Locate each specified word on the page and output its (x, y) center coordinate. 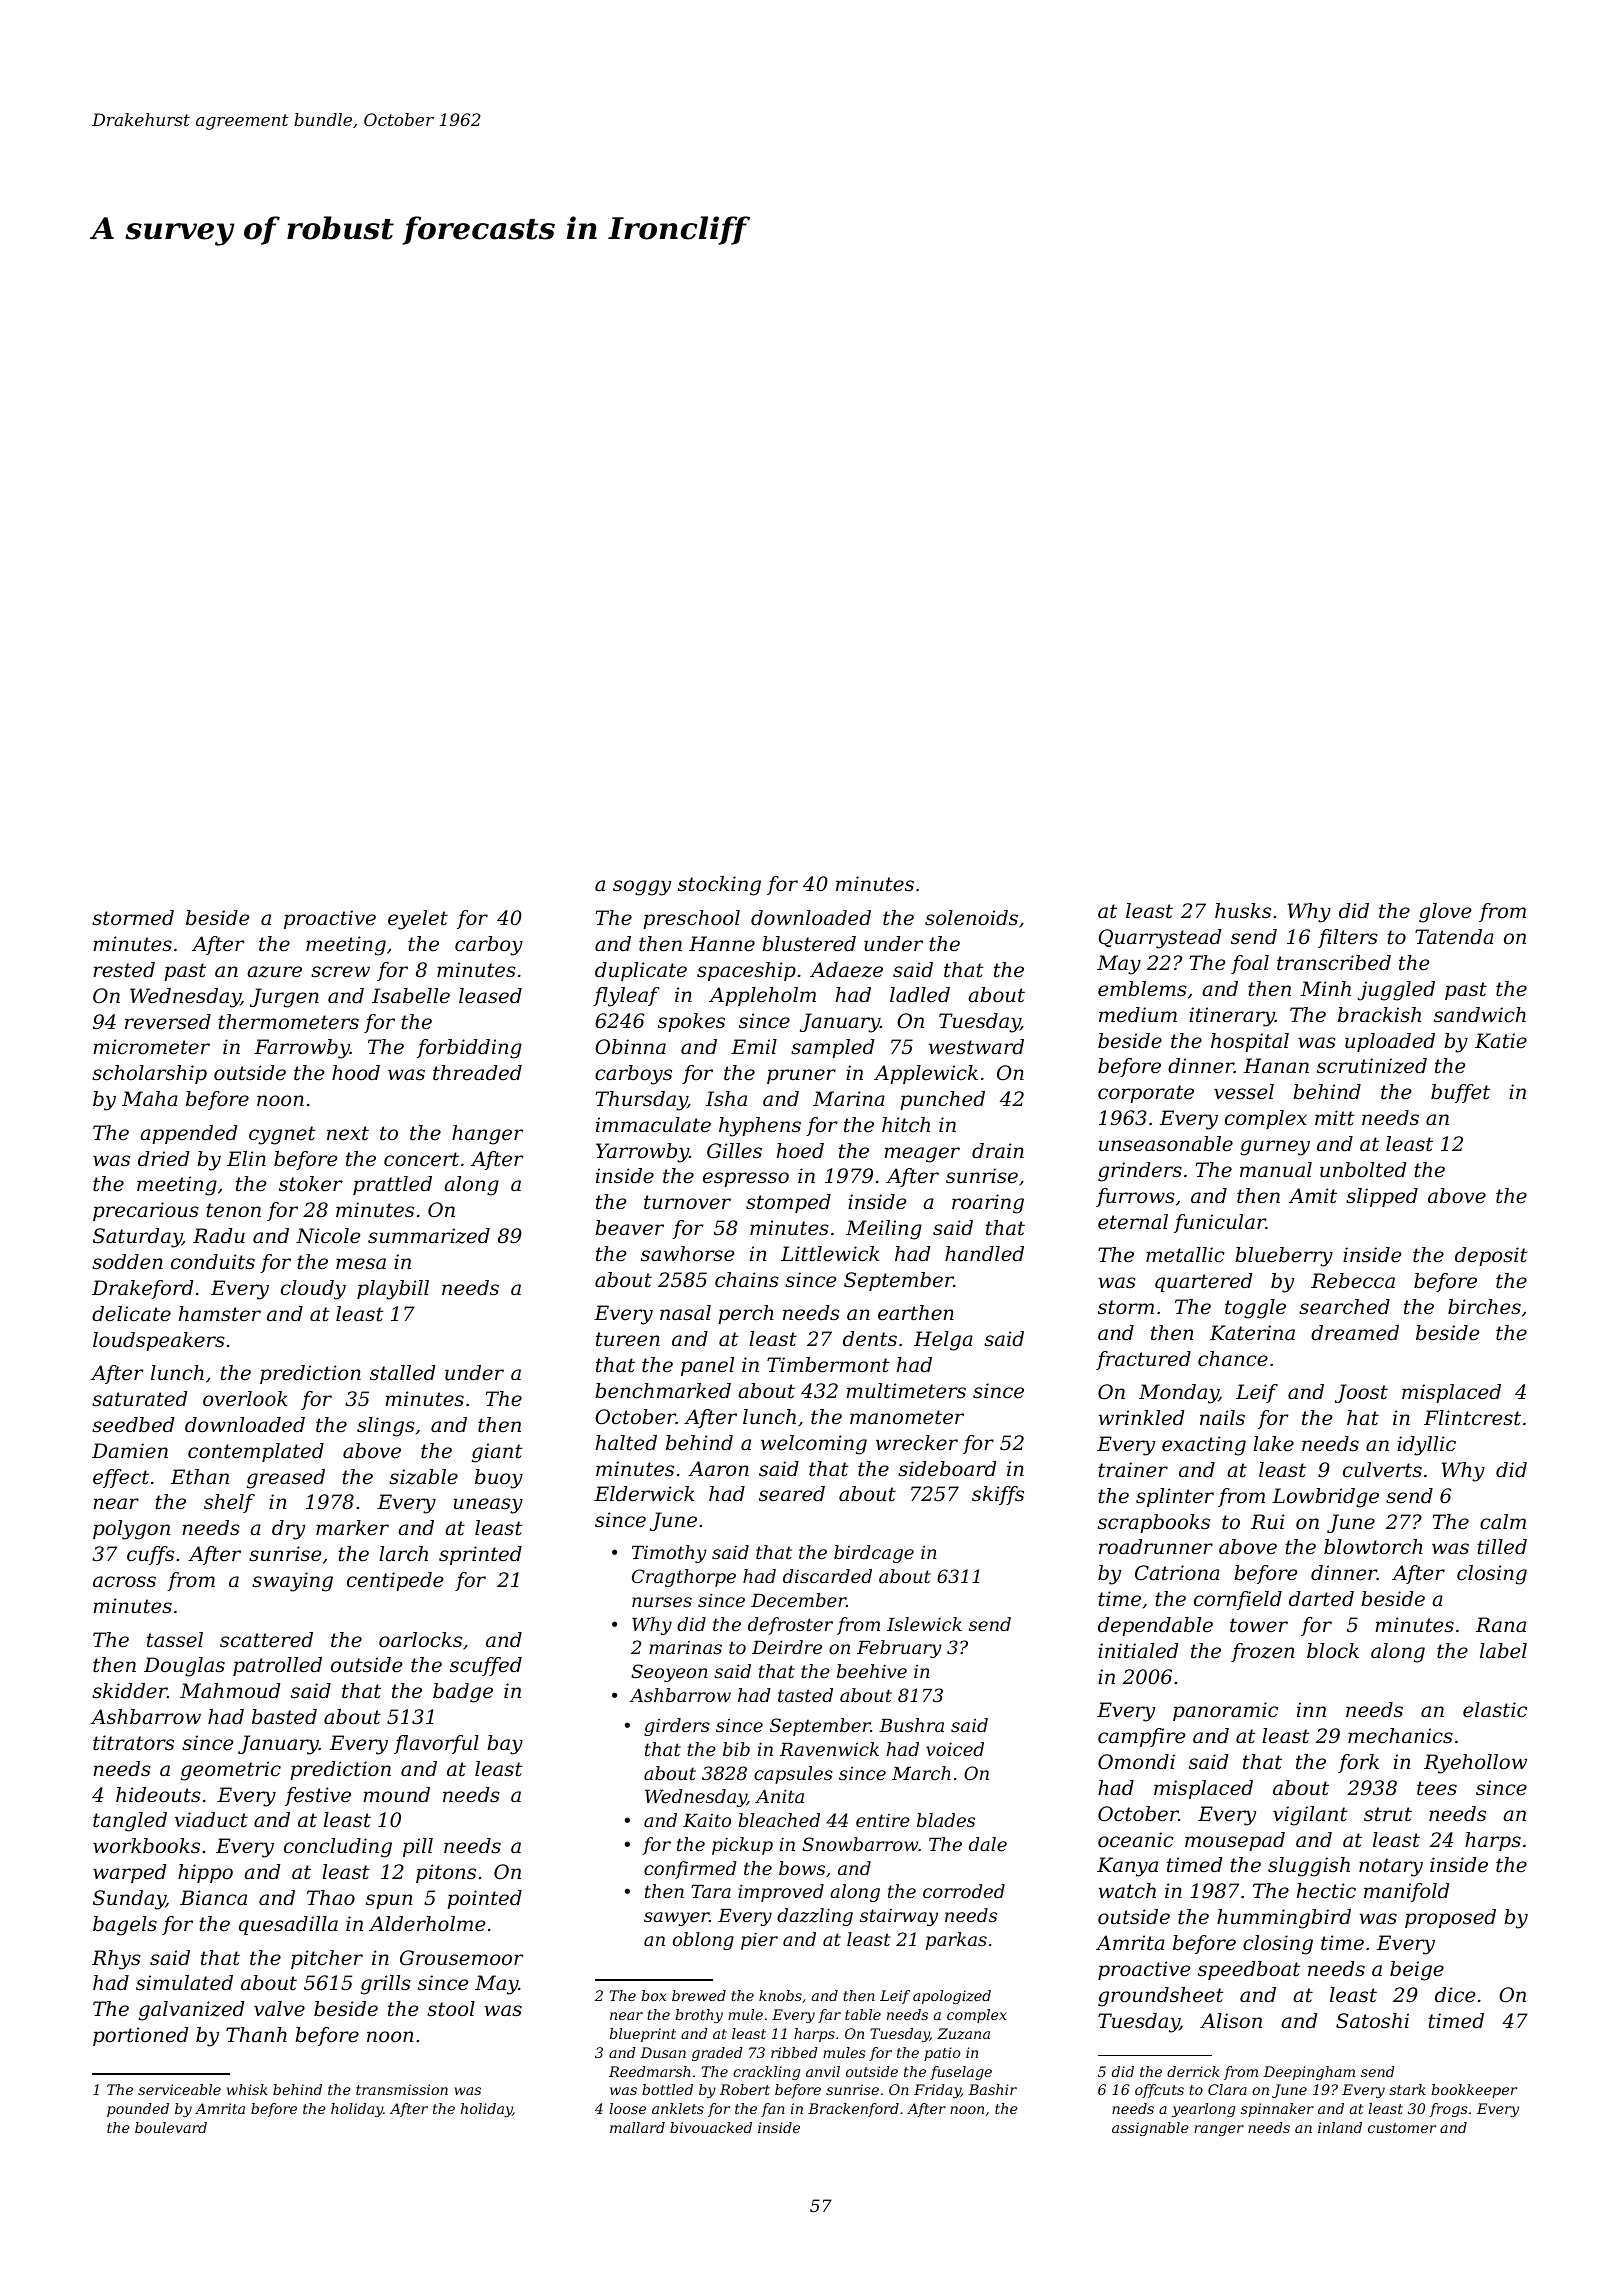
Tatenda (1454, 937)
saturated (139, 1399)
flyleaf (626, 997)
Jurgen (284, 998)
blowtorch (1373, 1547)
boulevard (171, 2127)
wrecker (917, 1443)
